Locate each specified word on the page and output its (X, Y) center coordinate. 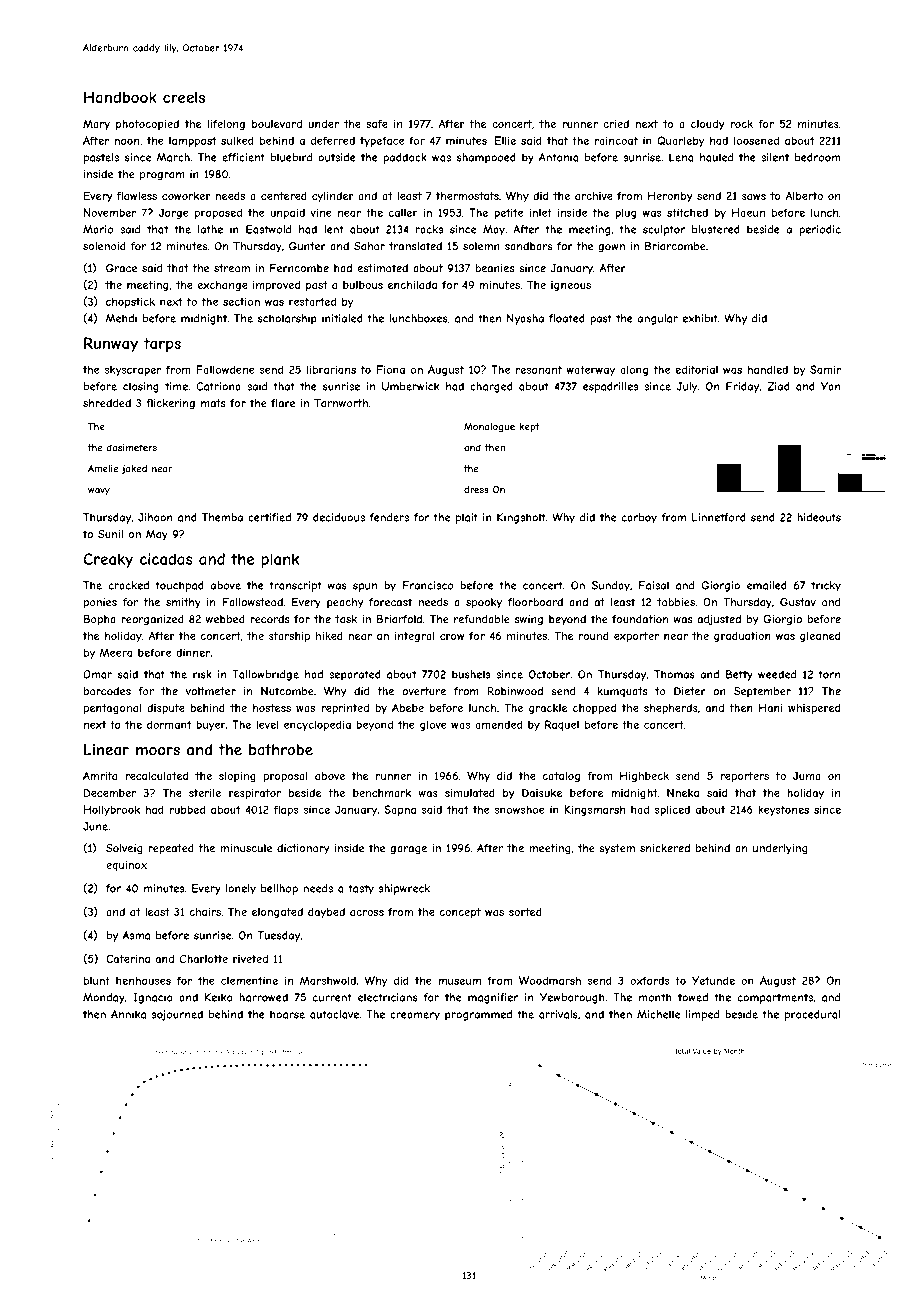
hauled (716, 157)
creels (184, 97)
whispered (814, 709)
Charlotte (204, 958)
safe (377, 124)
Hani (771, 707)
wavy (99, 491)
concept (460, 913)
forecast (390, 602)
